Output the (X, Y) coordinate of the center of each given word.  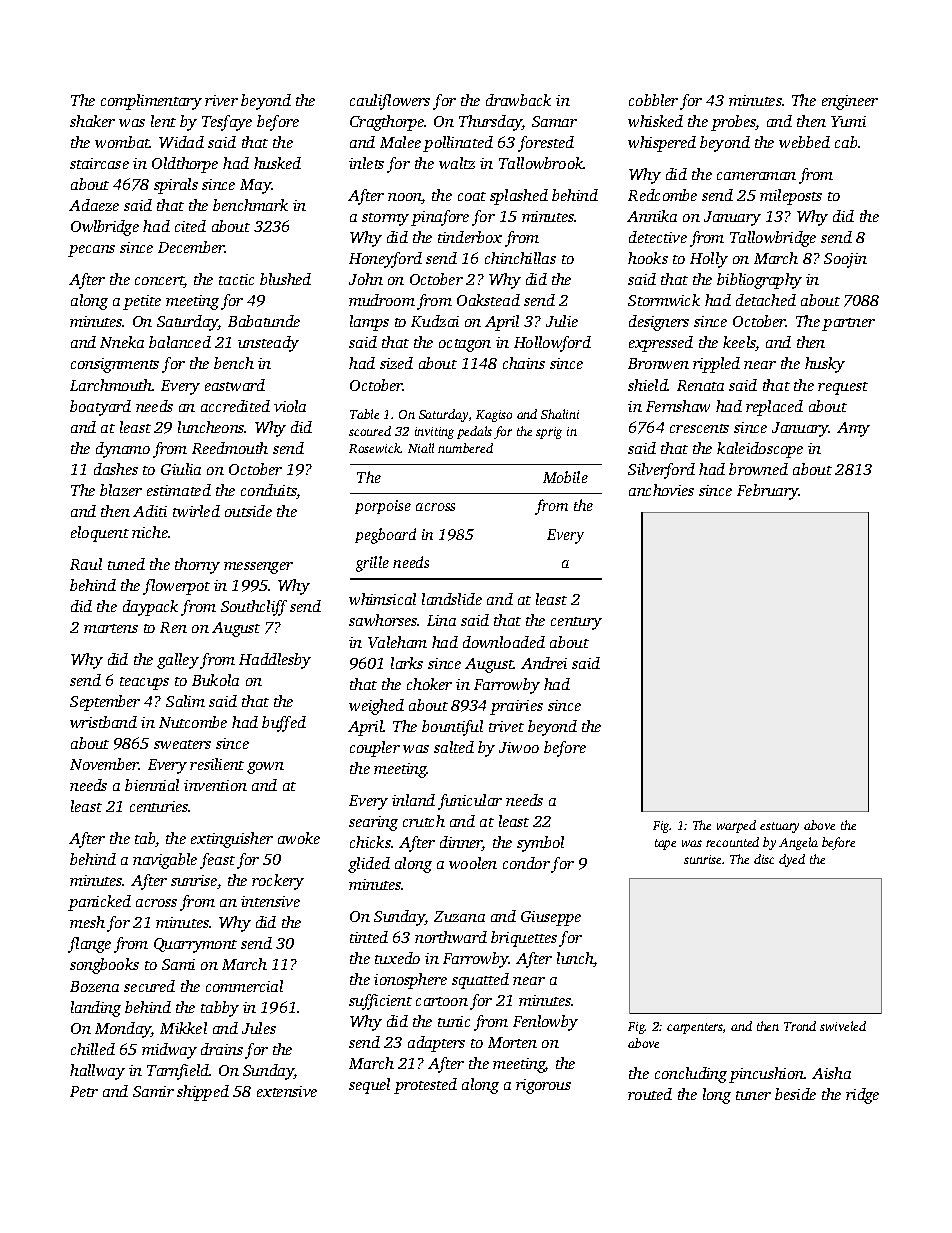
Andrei (544, 663)
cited (190, 226)
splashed (519, 197)
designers (659, 323)
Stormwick (664, 300)
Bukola (215, 680)
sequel (369, 1086)
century (576, 623)
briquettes (524, 939)
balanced (180, 342)
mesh (87, 922)
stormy (385, 219)
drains (222, 1049)
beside (795, 1094)
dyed (792, 860)
